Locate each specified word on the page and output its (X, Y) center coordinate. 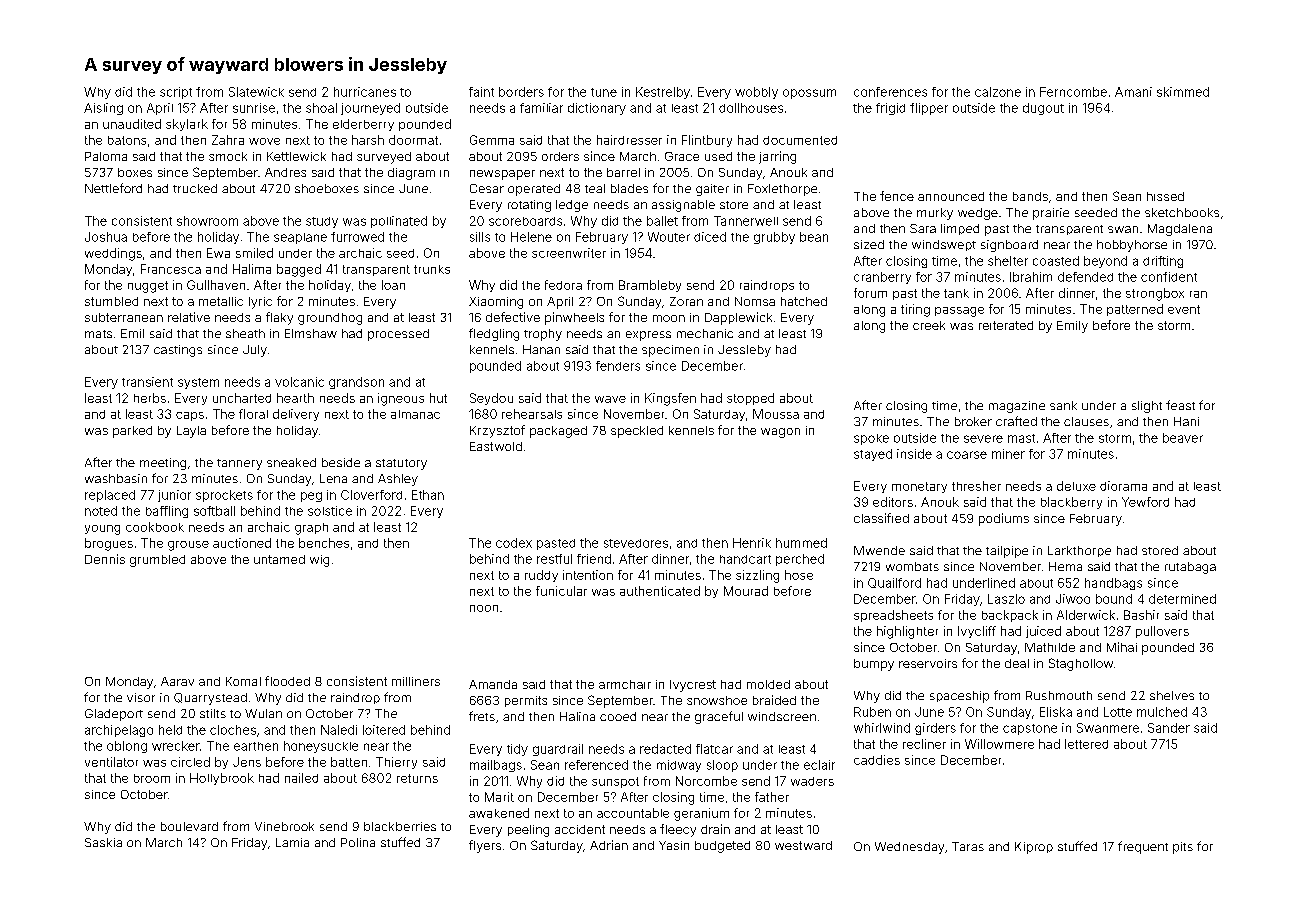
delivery (296, 415)
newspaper (502, 175)
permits (526, 701)
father (772, 797)
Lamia (292, 842)
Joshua (106, 237)
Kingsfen (670, 399)
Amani (1133, 92)
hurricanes (365, 92)
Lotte (1118, 712)
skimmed (1183, 92)
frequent (1143, 847)
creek (929, 325)
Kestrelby (663, 93)
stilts (213, 713)
